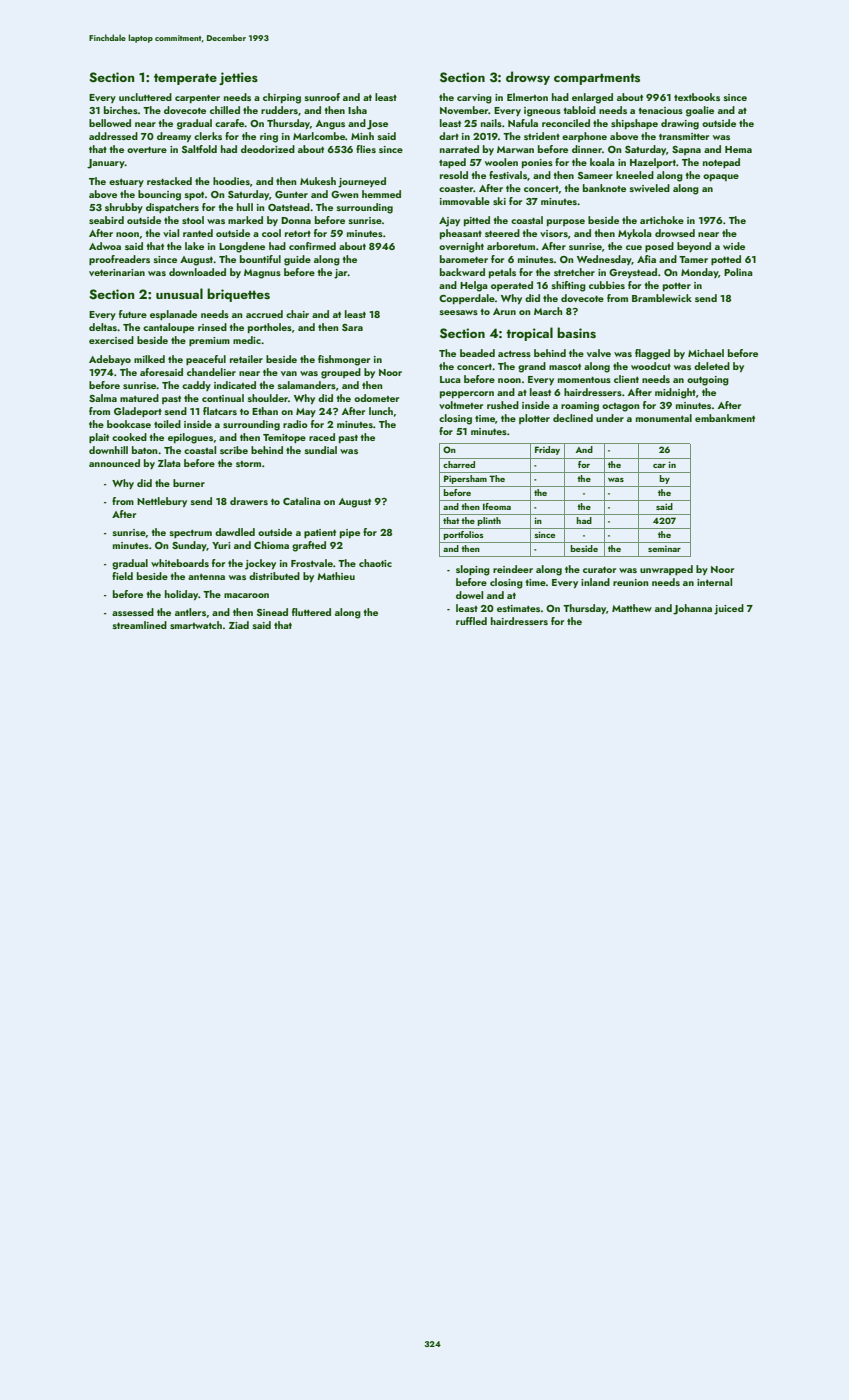 The height and width of the screenshot is (1400, 849). Describe the element at coordinates (662, 220) in the screenshot. I see `artichoke` at that location.
